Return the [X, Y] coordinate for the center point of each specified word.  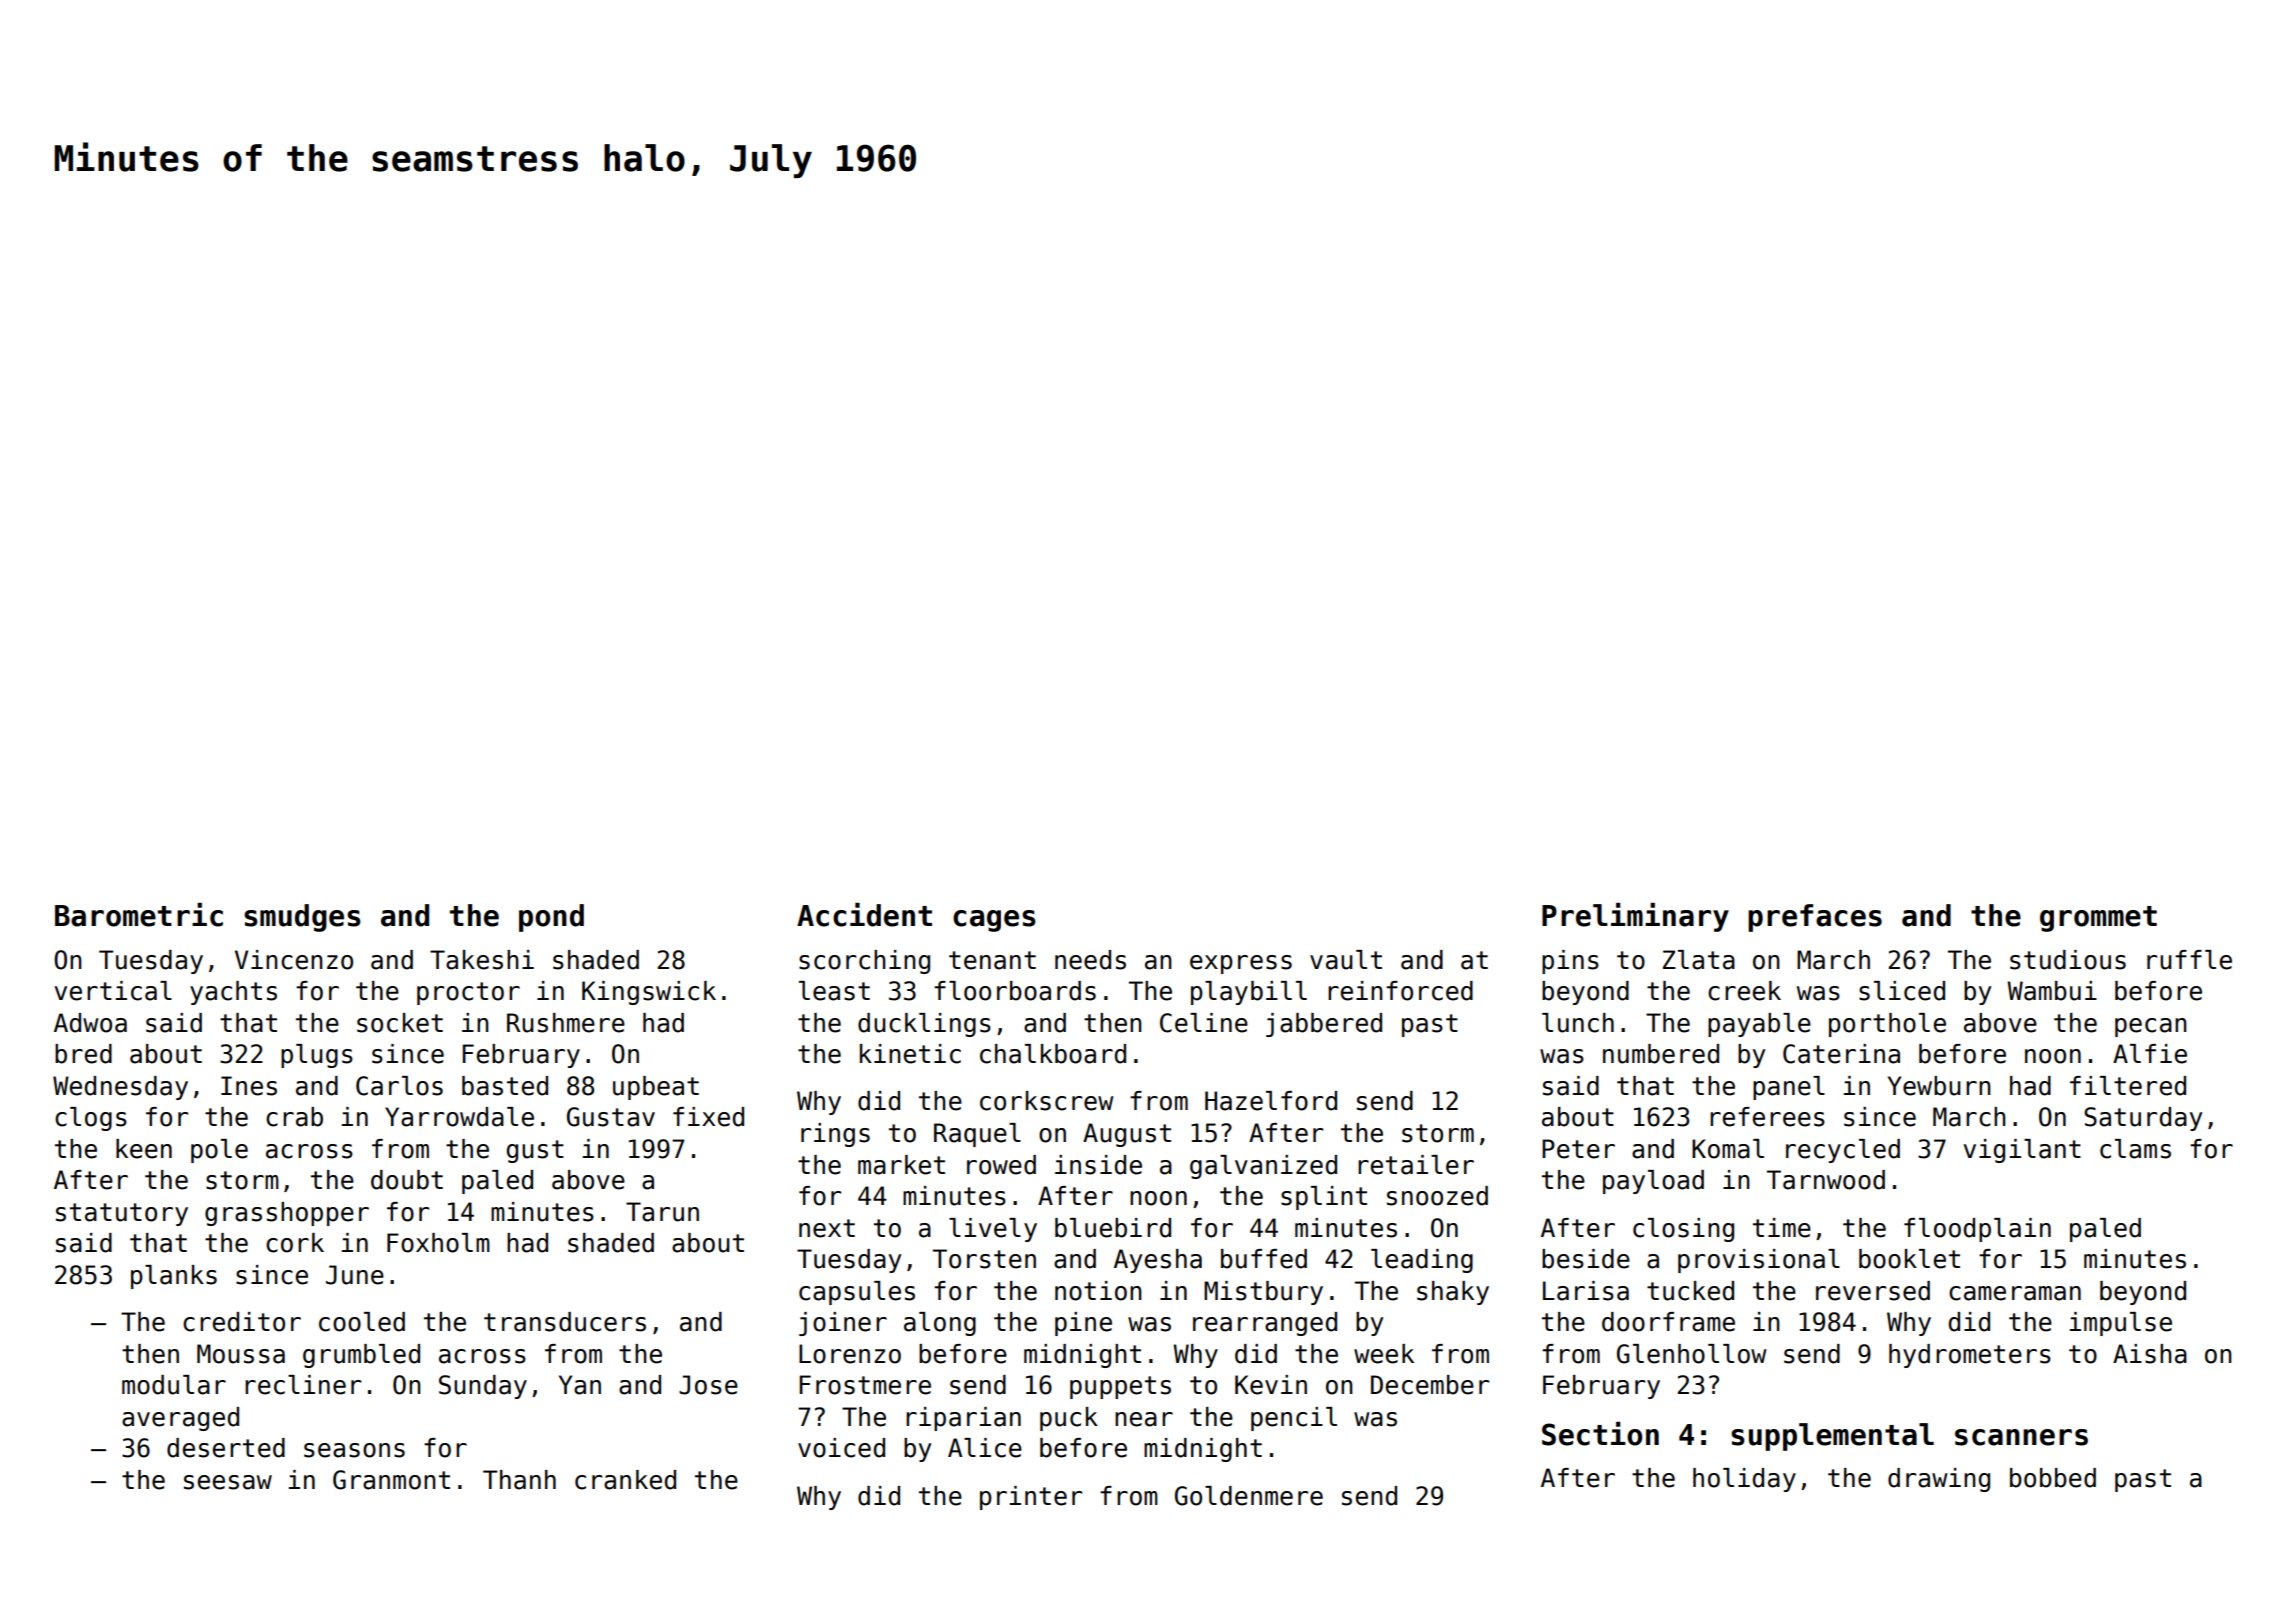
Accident [864, 915]
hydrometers [1970, 1356]
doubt [407, 1180]
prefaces [1815, 918]
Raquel [977, 1135]
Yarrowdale [459, 1117]
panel [1789, 1088]
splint [1324, 1198]
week [1384, 1354]
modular [174, 1385]
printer [1031, 1498]
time [1782, 1228]
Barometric [139, 915]
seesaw [228, 1482]
